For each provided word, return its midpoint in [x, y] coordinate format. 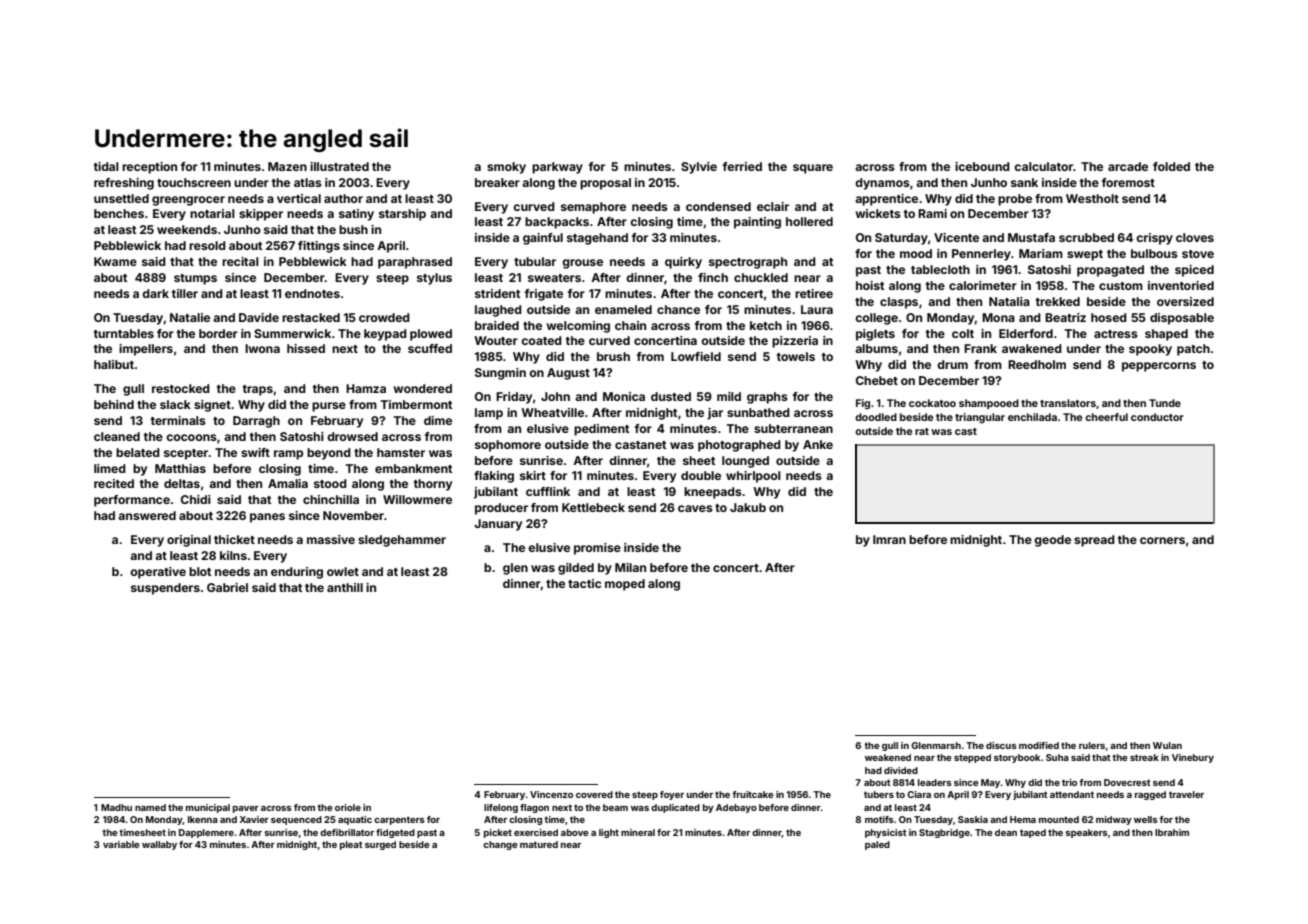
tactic [584, 583]
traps [258, 390]
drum [952, 364]
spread [1094, 541]
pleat [351, 845]
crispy [1154, 239]
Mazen [287, 166]
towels [796, 356]
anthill [345, 587]
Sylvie [699, 168]
